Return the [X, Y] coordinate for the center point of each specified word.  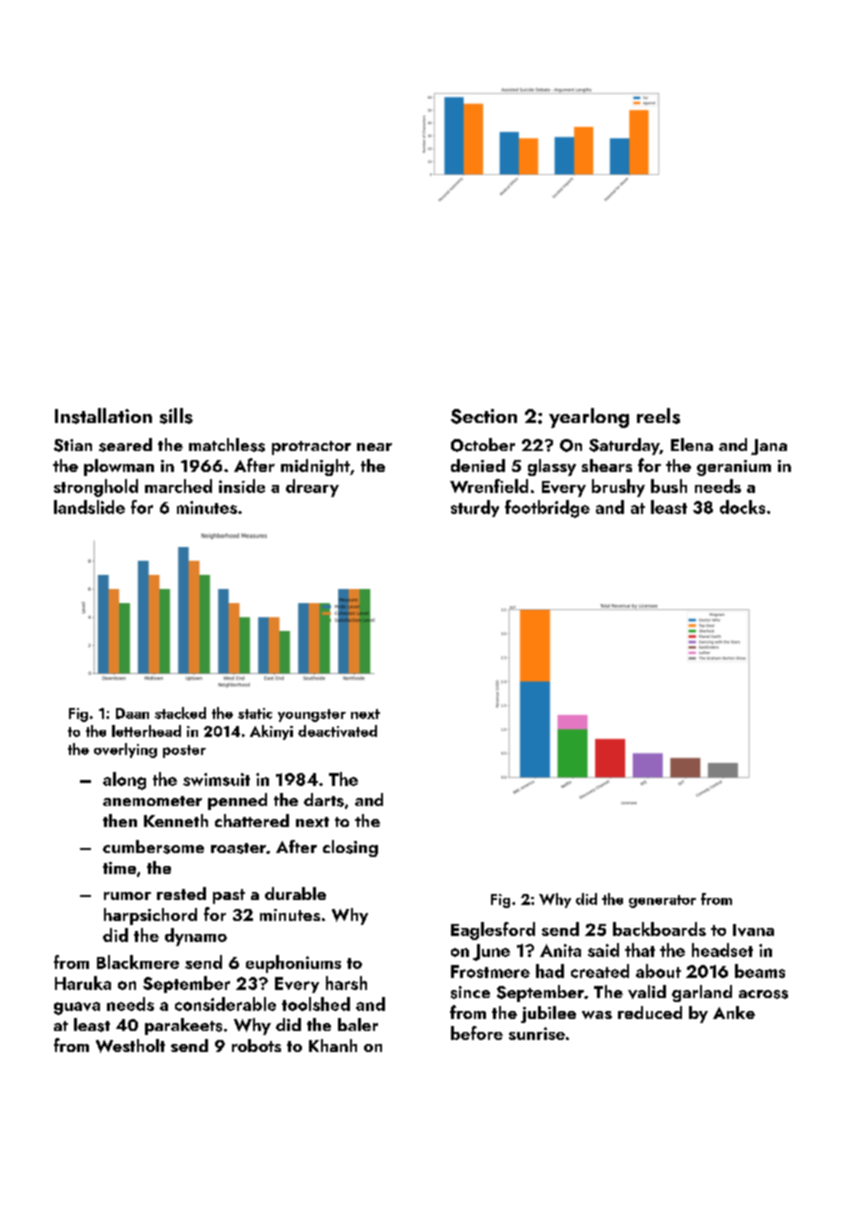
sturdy [475, 508]
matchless [227, 445]
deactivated [337, 731]
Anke [734, 1012]
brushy [618, 488]
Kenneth [176, 820]
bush [669, 486]
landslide [89, 507]
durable [295, 893]
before [477, 1033]
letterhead [146, 731]
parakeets [183, 1026]
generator [662, 901]
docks [742, 507]
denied [478, 465]
